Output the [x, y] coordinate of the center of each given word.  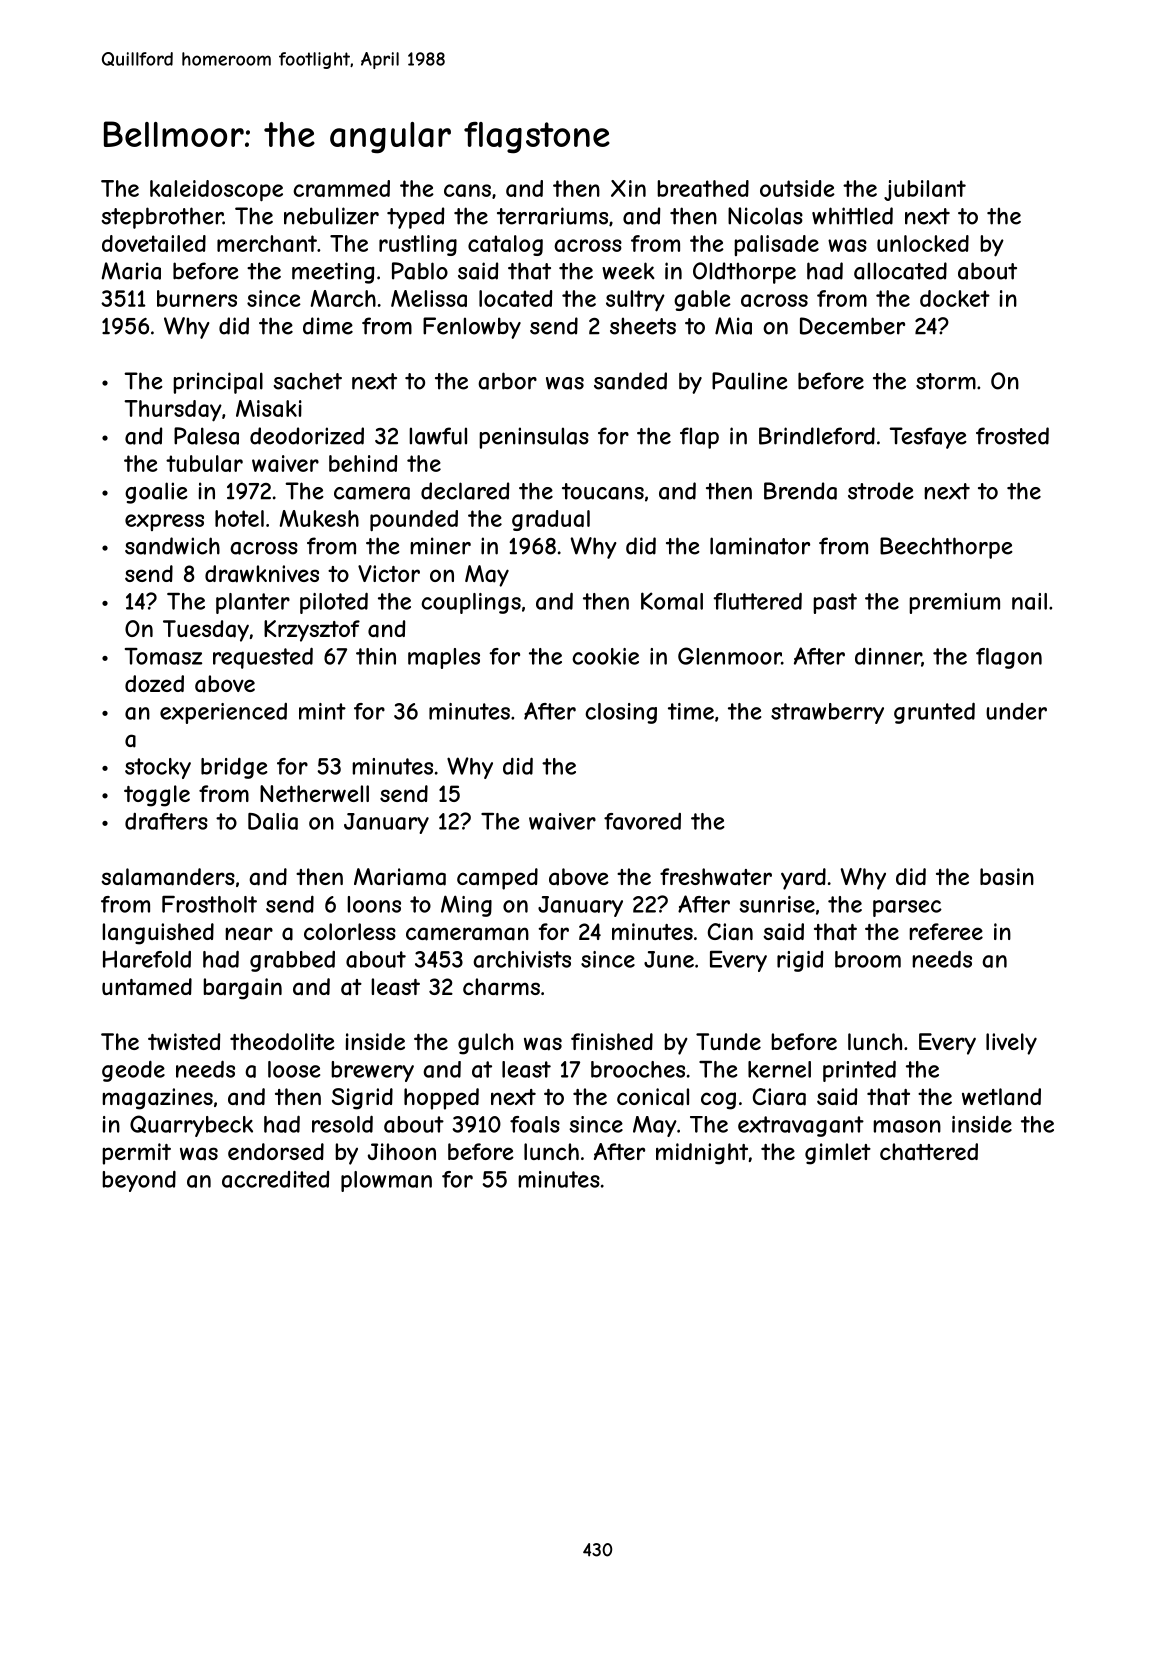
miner [440, 546]
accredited [275, 1179]
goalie [156, 493]
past [835, 603]
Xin [628, 188]
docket [955, 298]
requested [263, 658]
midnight [702, 1154]
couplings [471, 603]
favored [642, 821]
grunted [934, 713]
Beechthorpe [946, 548]
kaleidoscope [216, 191]
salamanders [168, 877]
